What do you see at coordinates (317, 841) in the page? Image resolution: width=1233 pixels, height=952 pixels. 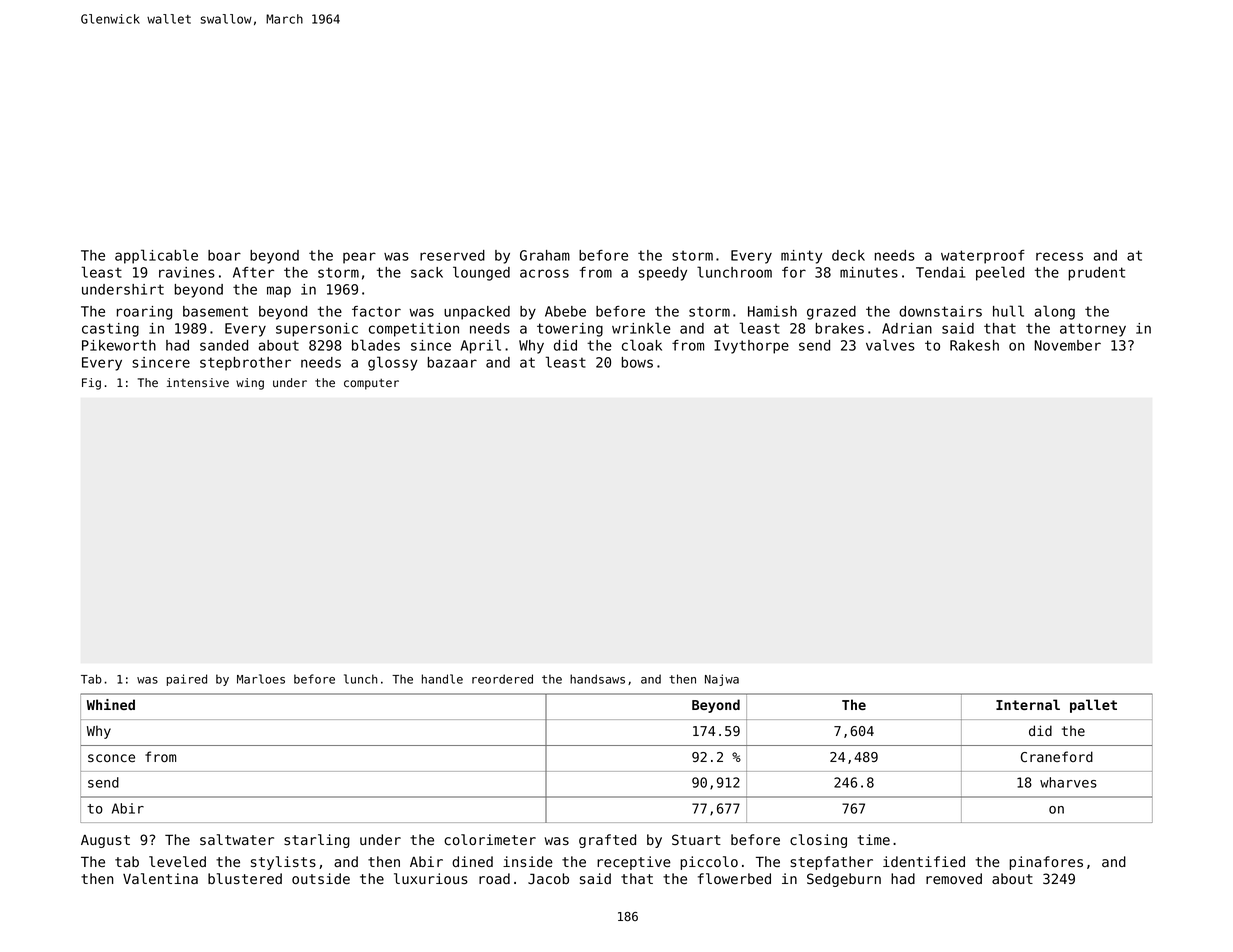 I see `starling` at bounding box center [317, 841].
